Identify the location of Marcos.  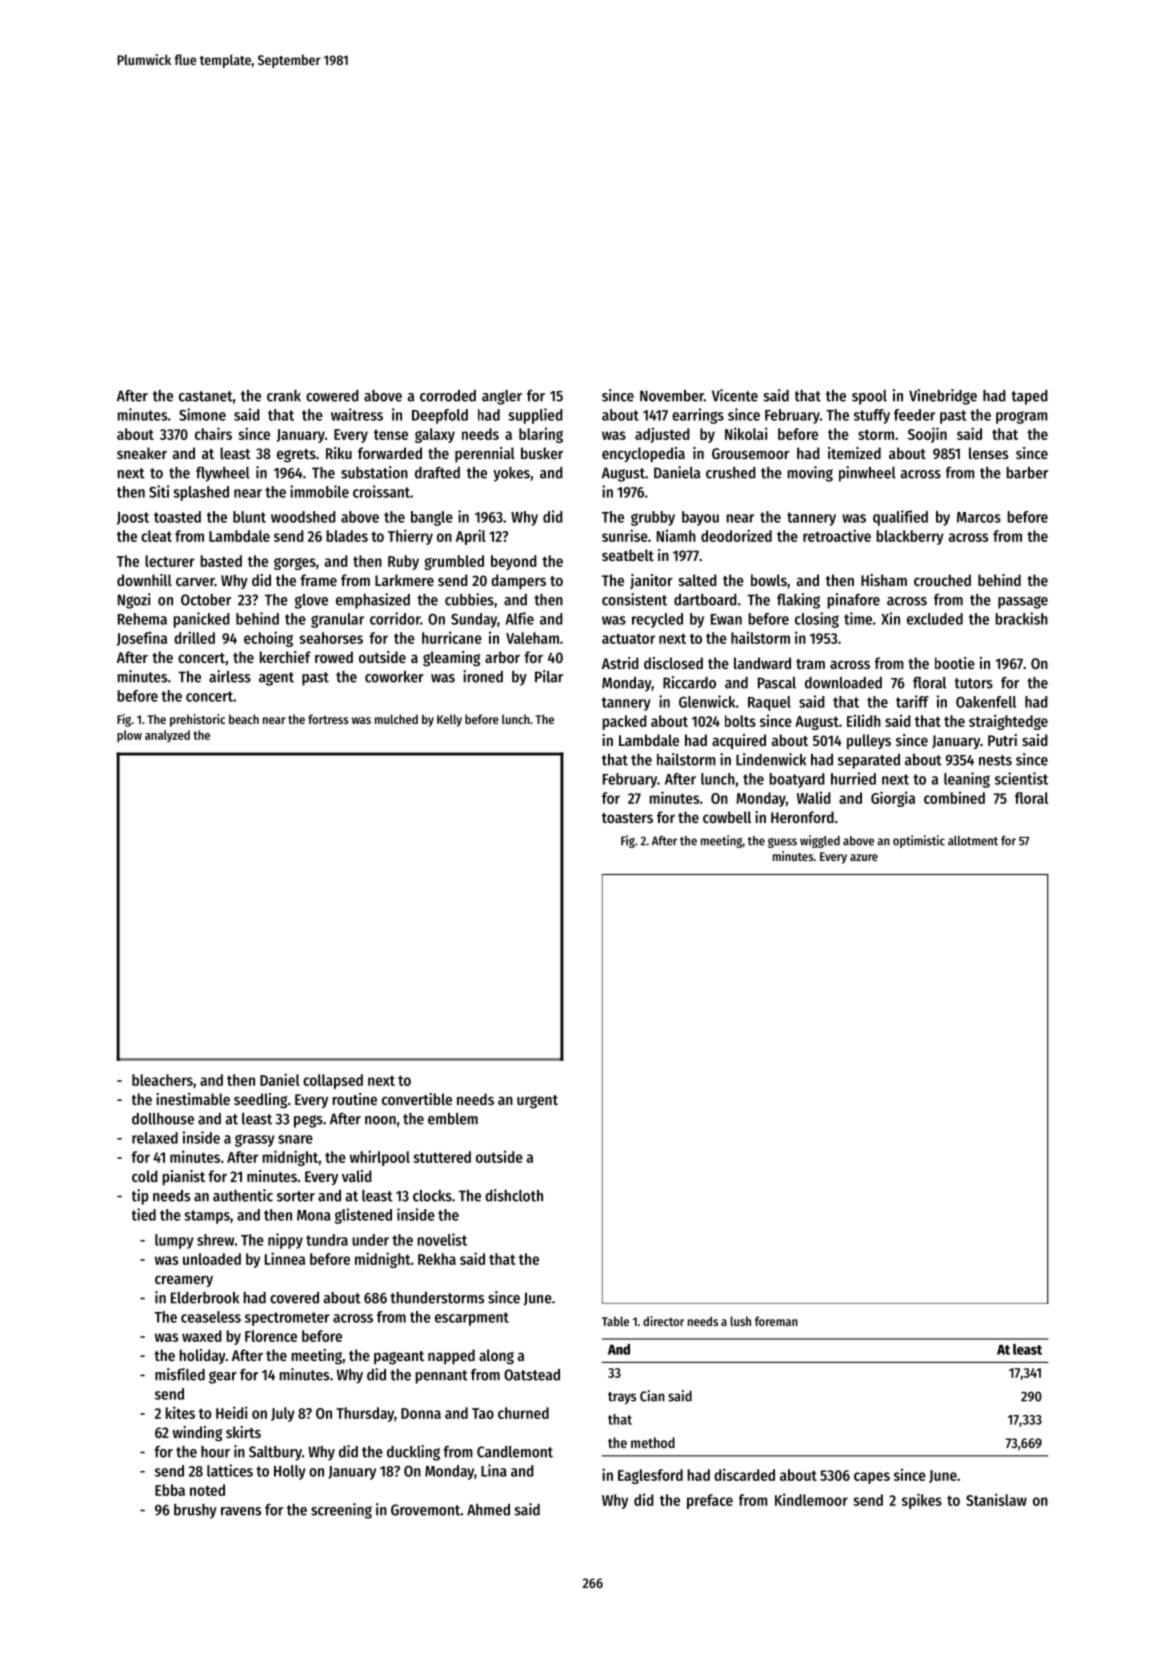
(979, 517).
